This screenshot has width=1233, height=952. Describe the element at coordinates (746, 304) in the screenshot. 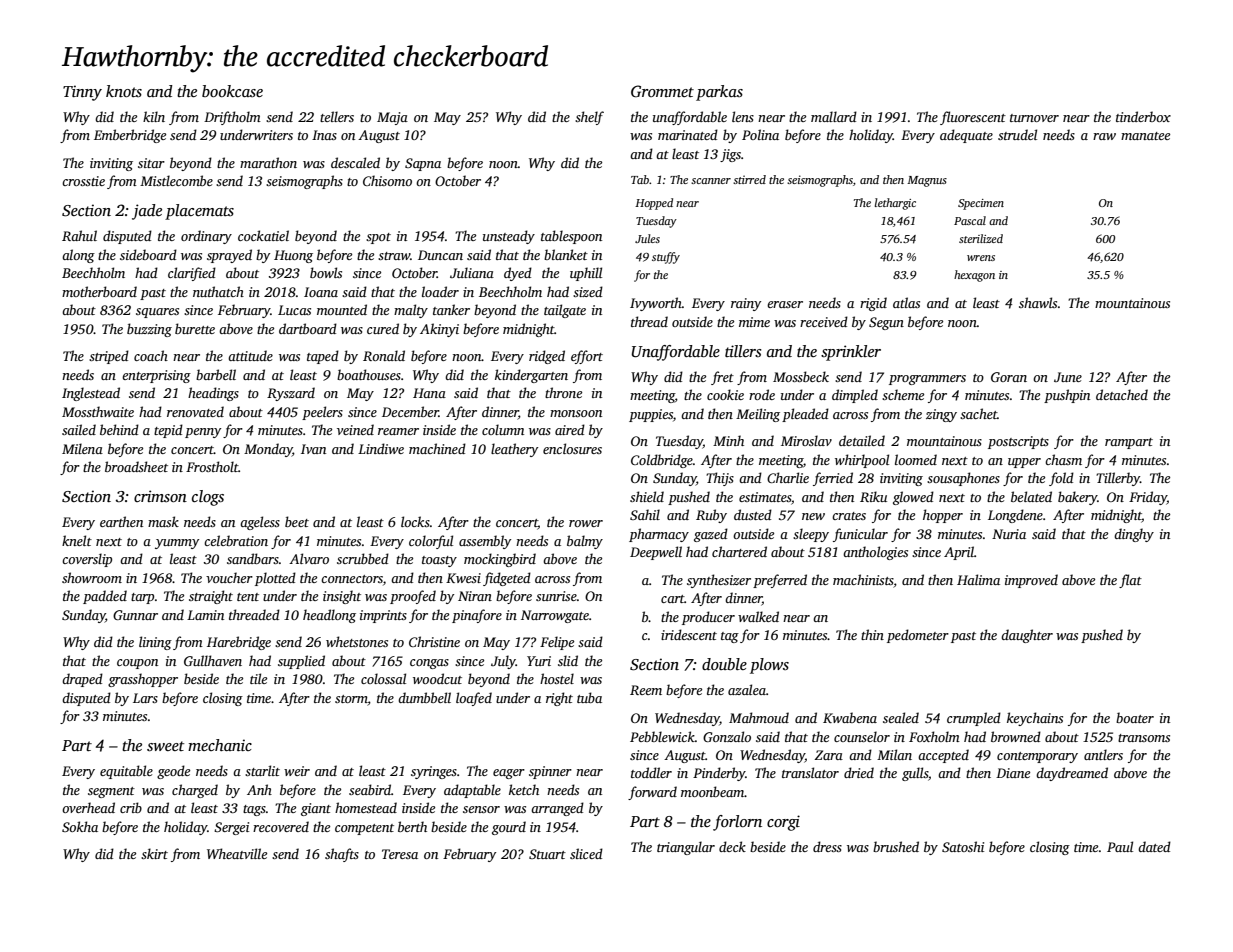

I see `rainy` at that location.
